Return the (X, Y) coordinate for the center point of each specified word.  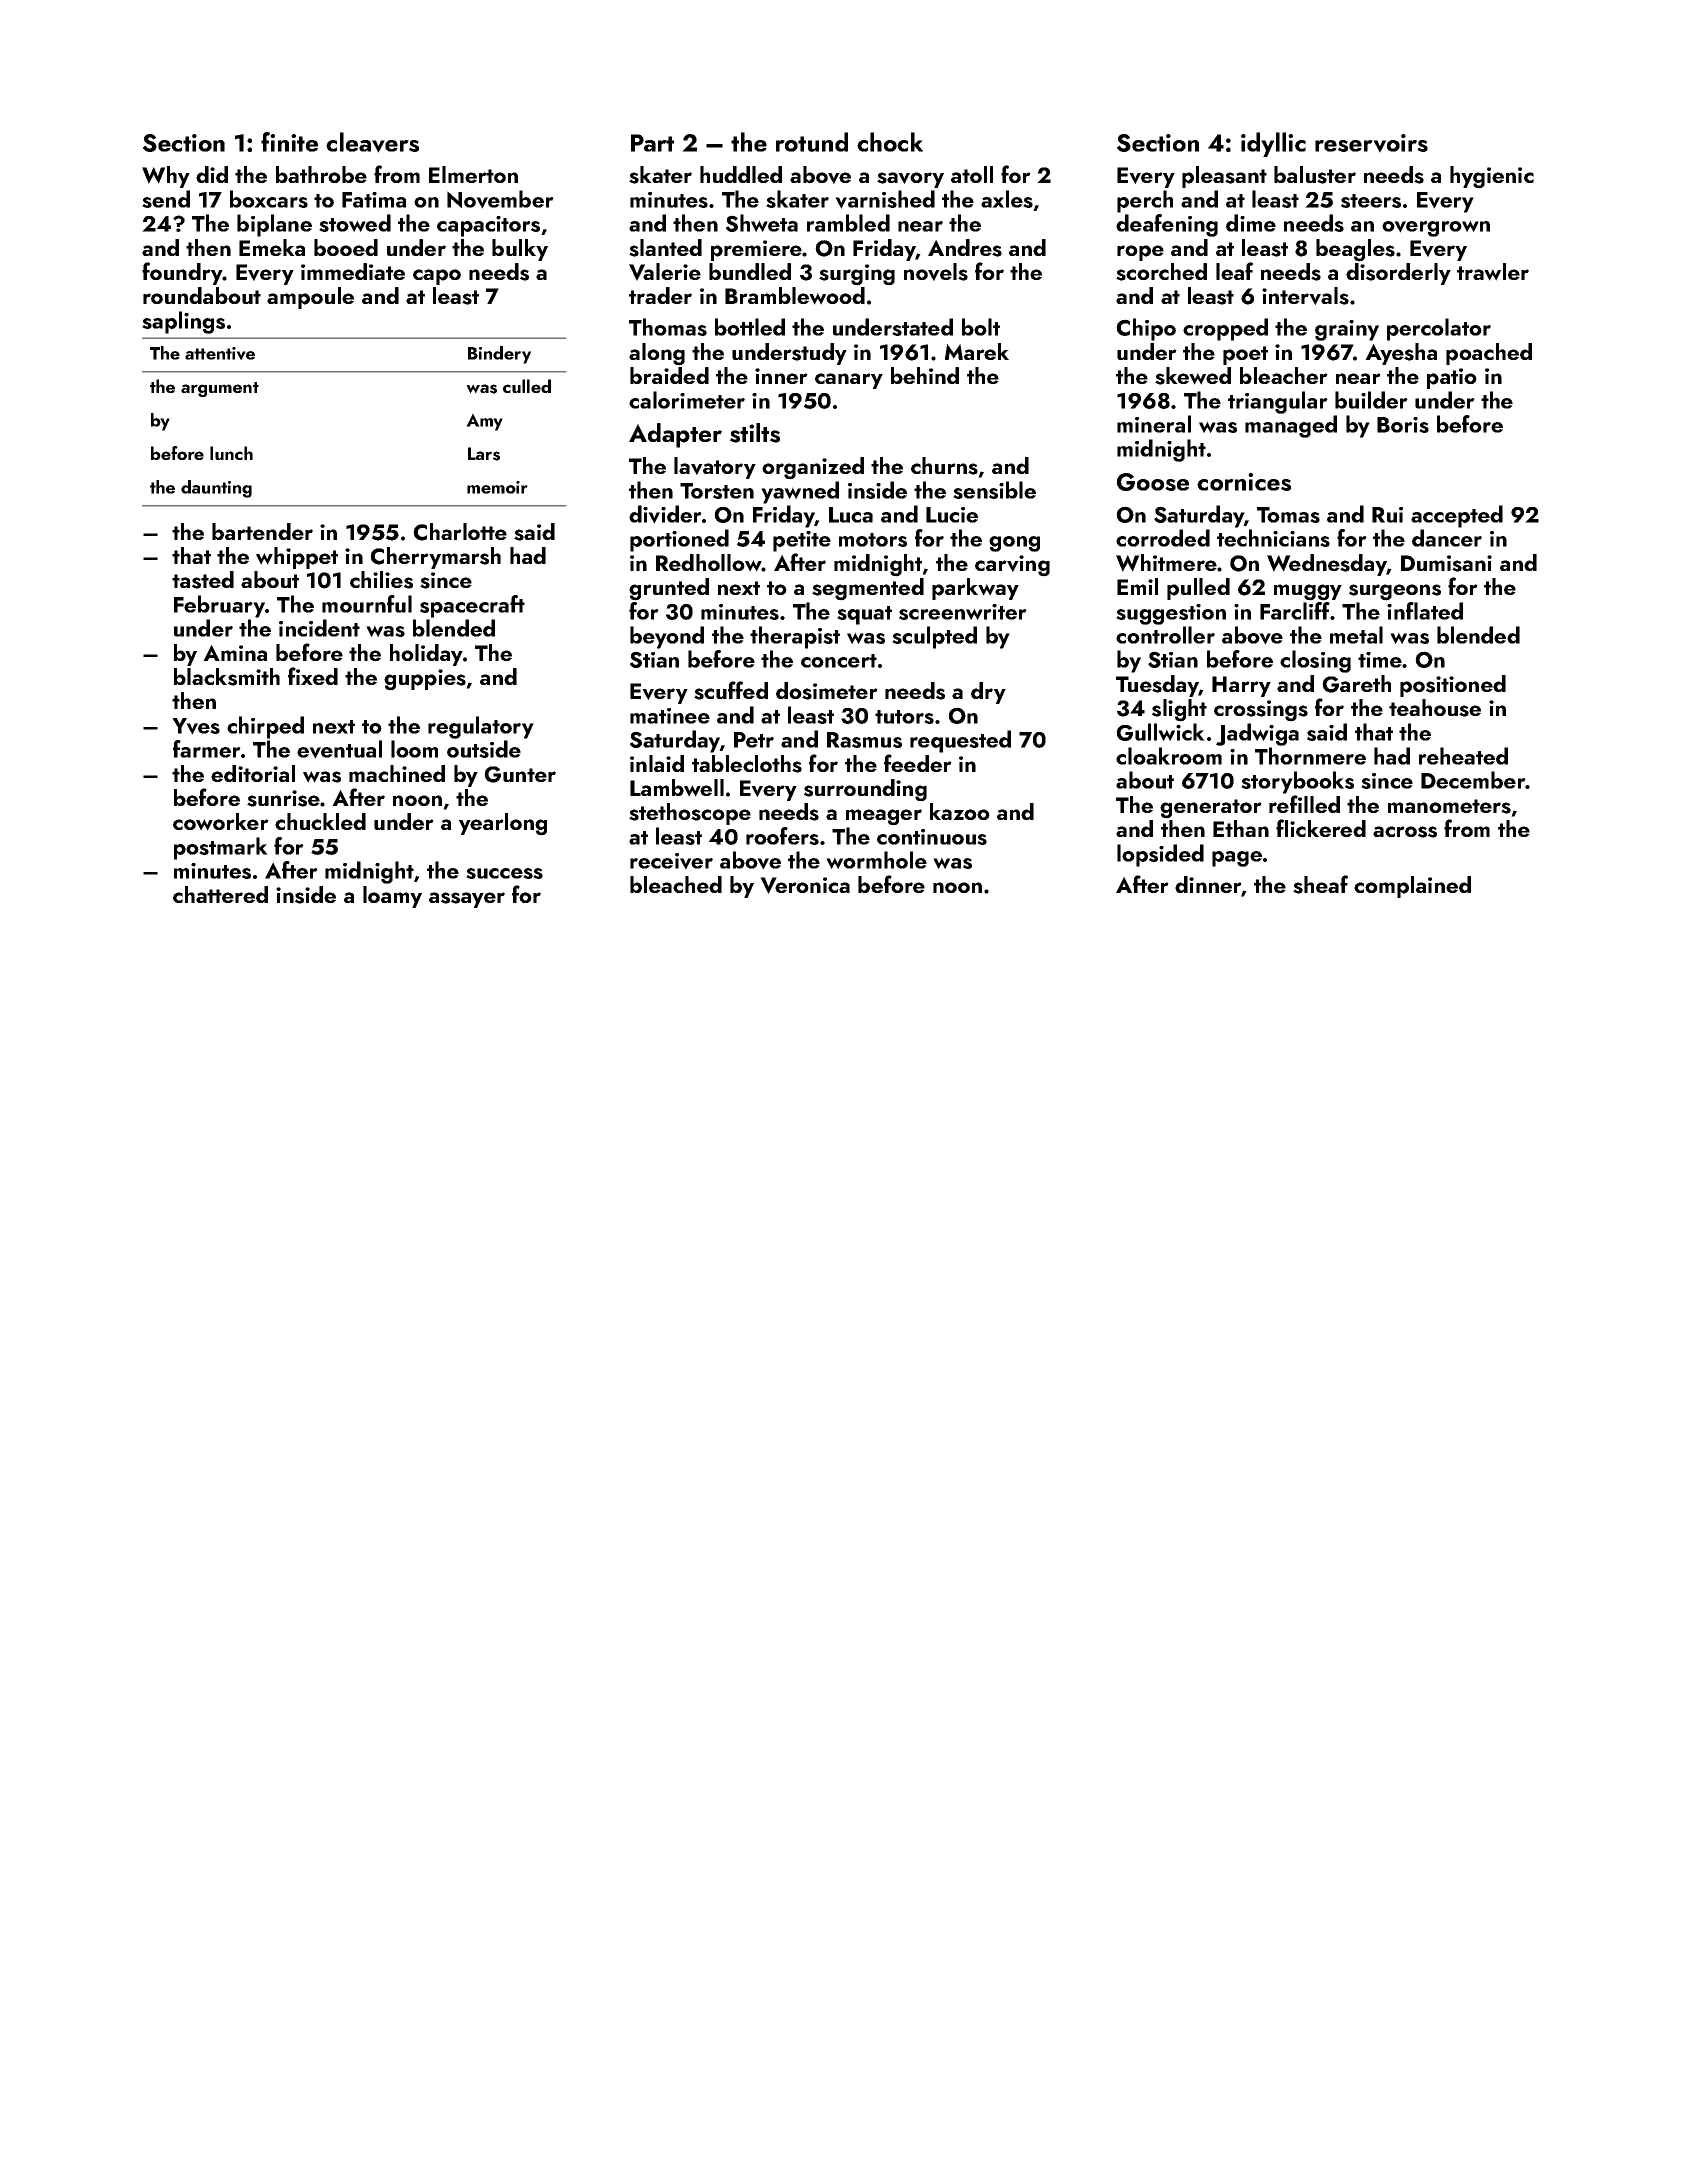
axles (1007, 199)
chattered (220, 894)
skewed (1193, 376)
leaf (1234, 271)
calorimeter (687, 400)
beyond (667, 637)
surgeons (1395, 592)
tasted (203, 580)
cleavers (372, 142)
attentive (220, 353)
